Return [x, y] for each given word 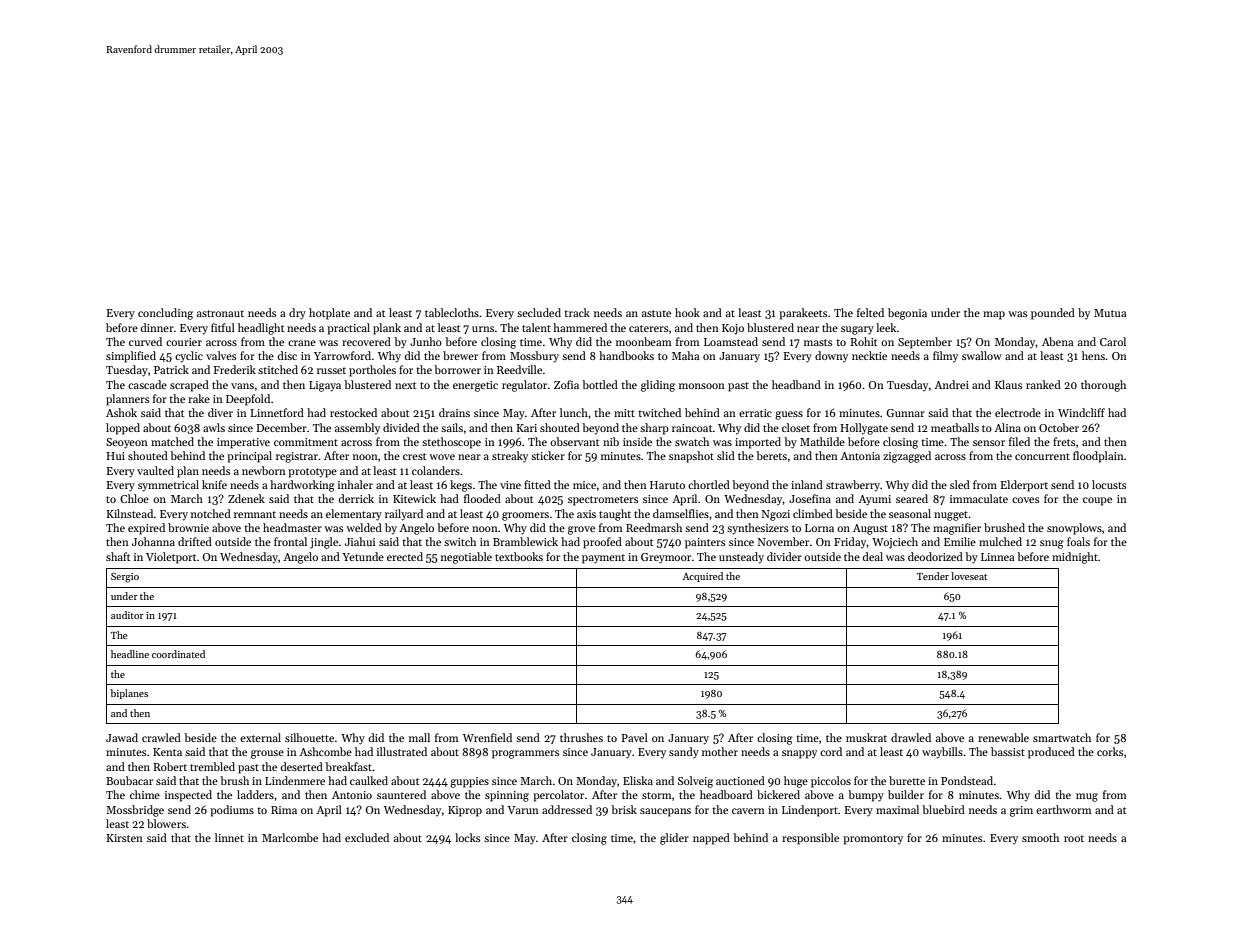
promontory [873, 840]
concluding [165, 314]
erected [405, 556]
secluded [539, 312]
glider [674, 839]
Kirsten [124, 838]
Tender [933, 576]
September [925, 343]
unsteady [741, 558]
